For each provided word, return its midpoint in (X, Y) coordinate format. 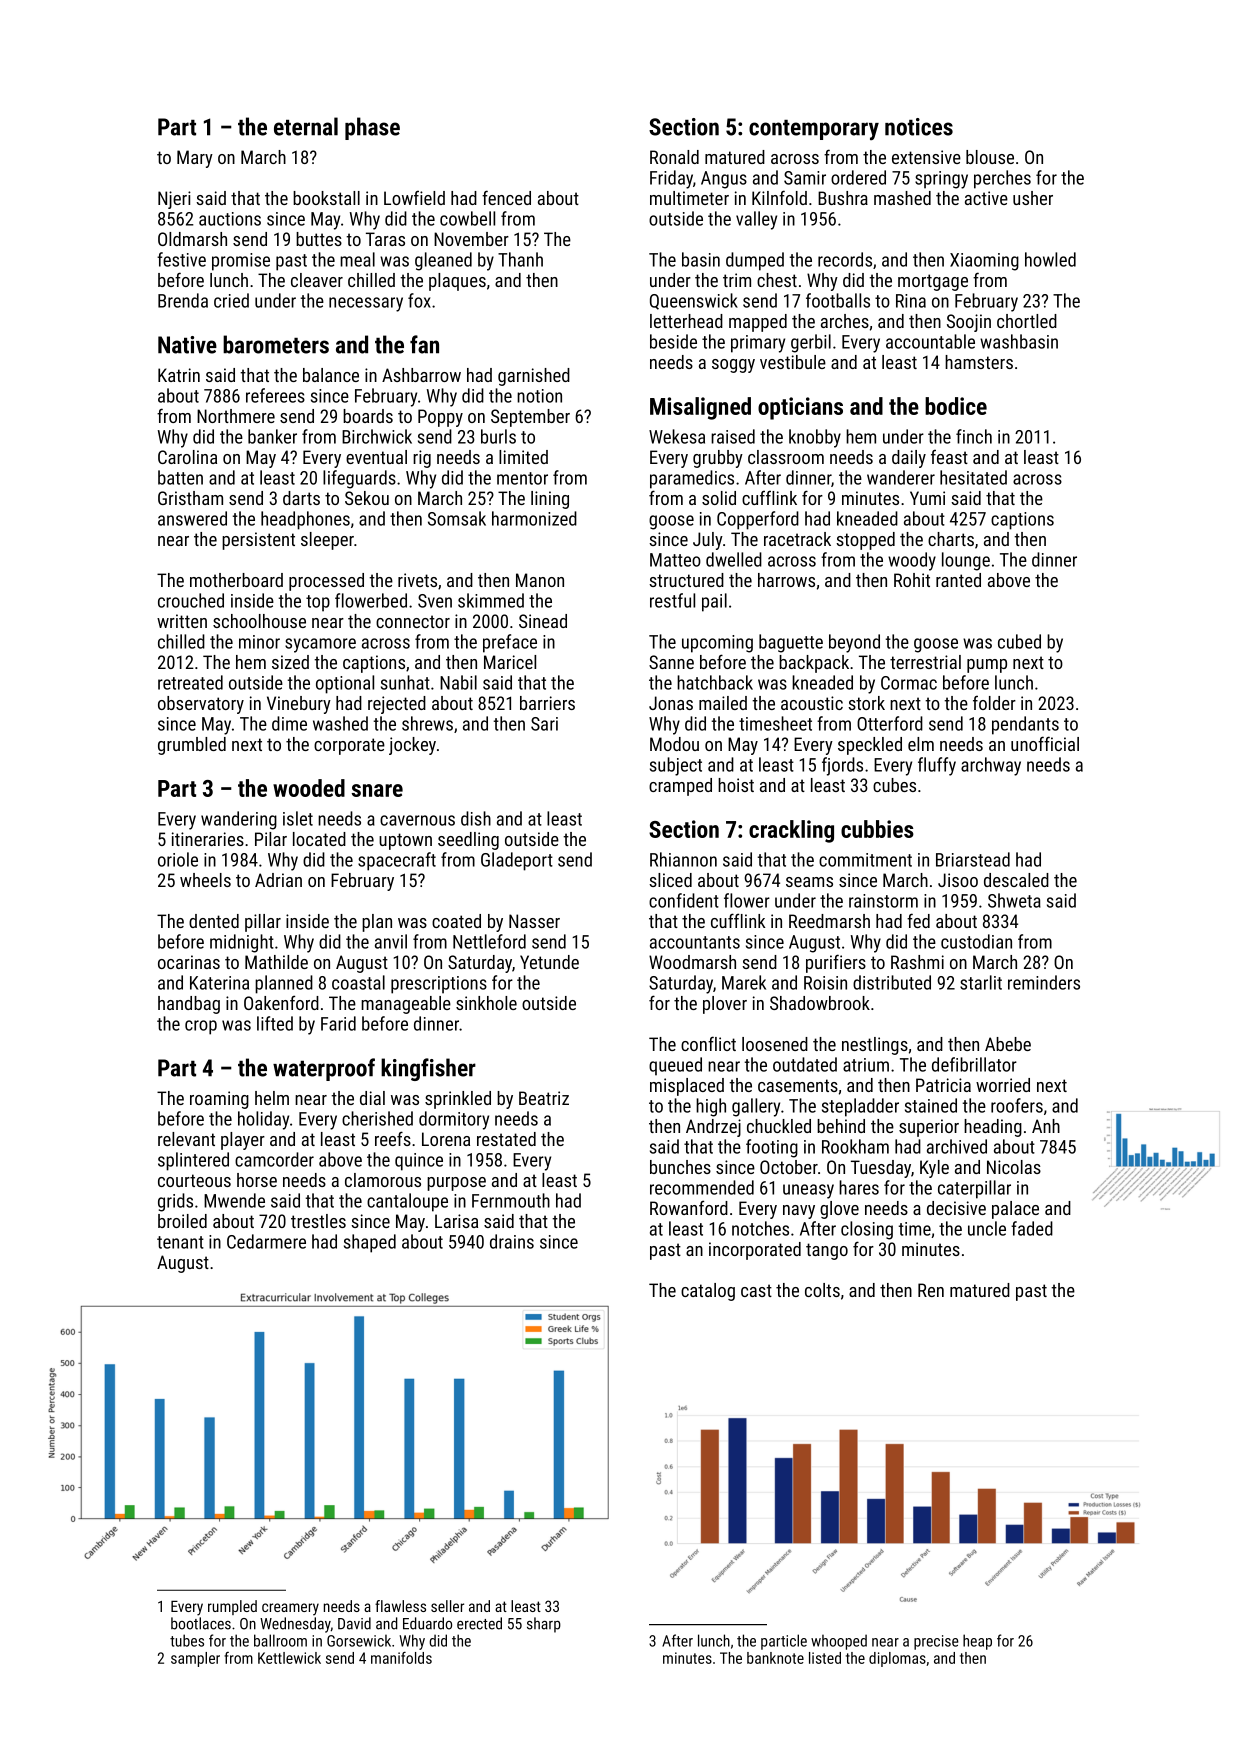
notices (919, 127)
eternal (306, 126)
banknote (775, 1658)
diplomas (897, 1659)
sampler (195, 1659)
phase (372, 128)
